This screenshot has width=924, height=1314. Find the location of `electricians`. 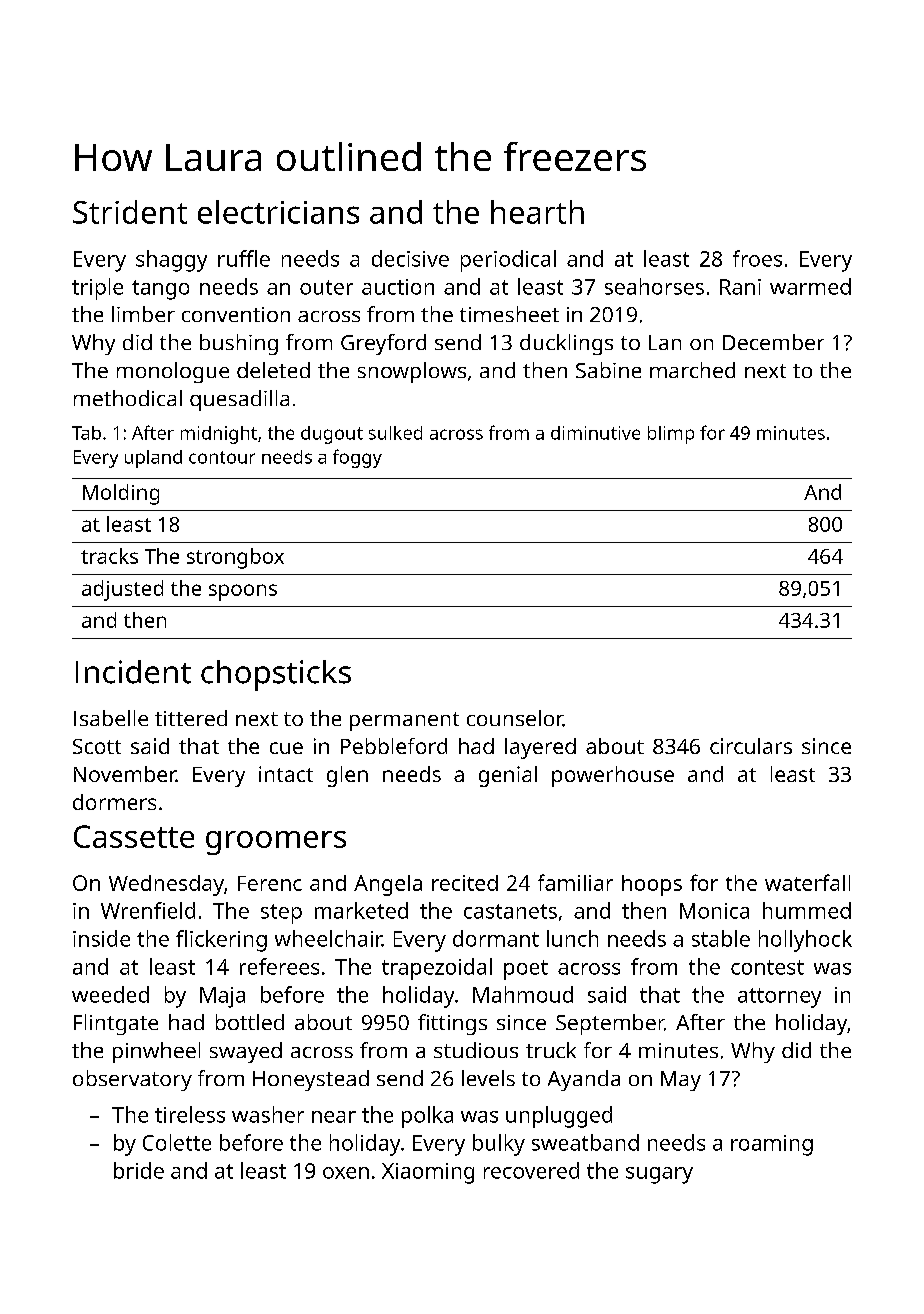

electricians is located at coordinates (278, 212).
